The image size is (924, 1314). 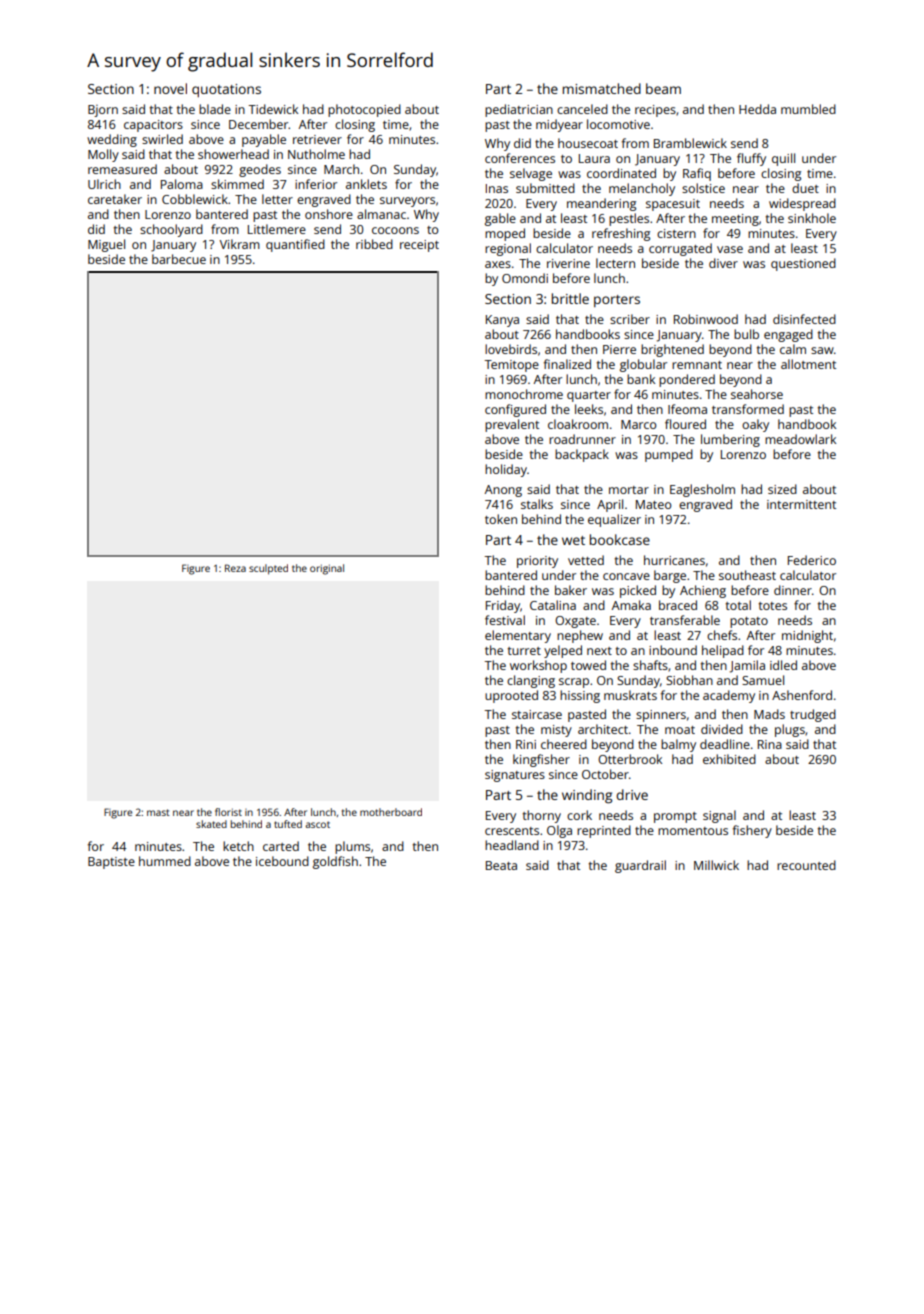 What do you see at coordinates (503, 606) in the image?
I see `Friday` at bounding box center [503, 606].
